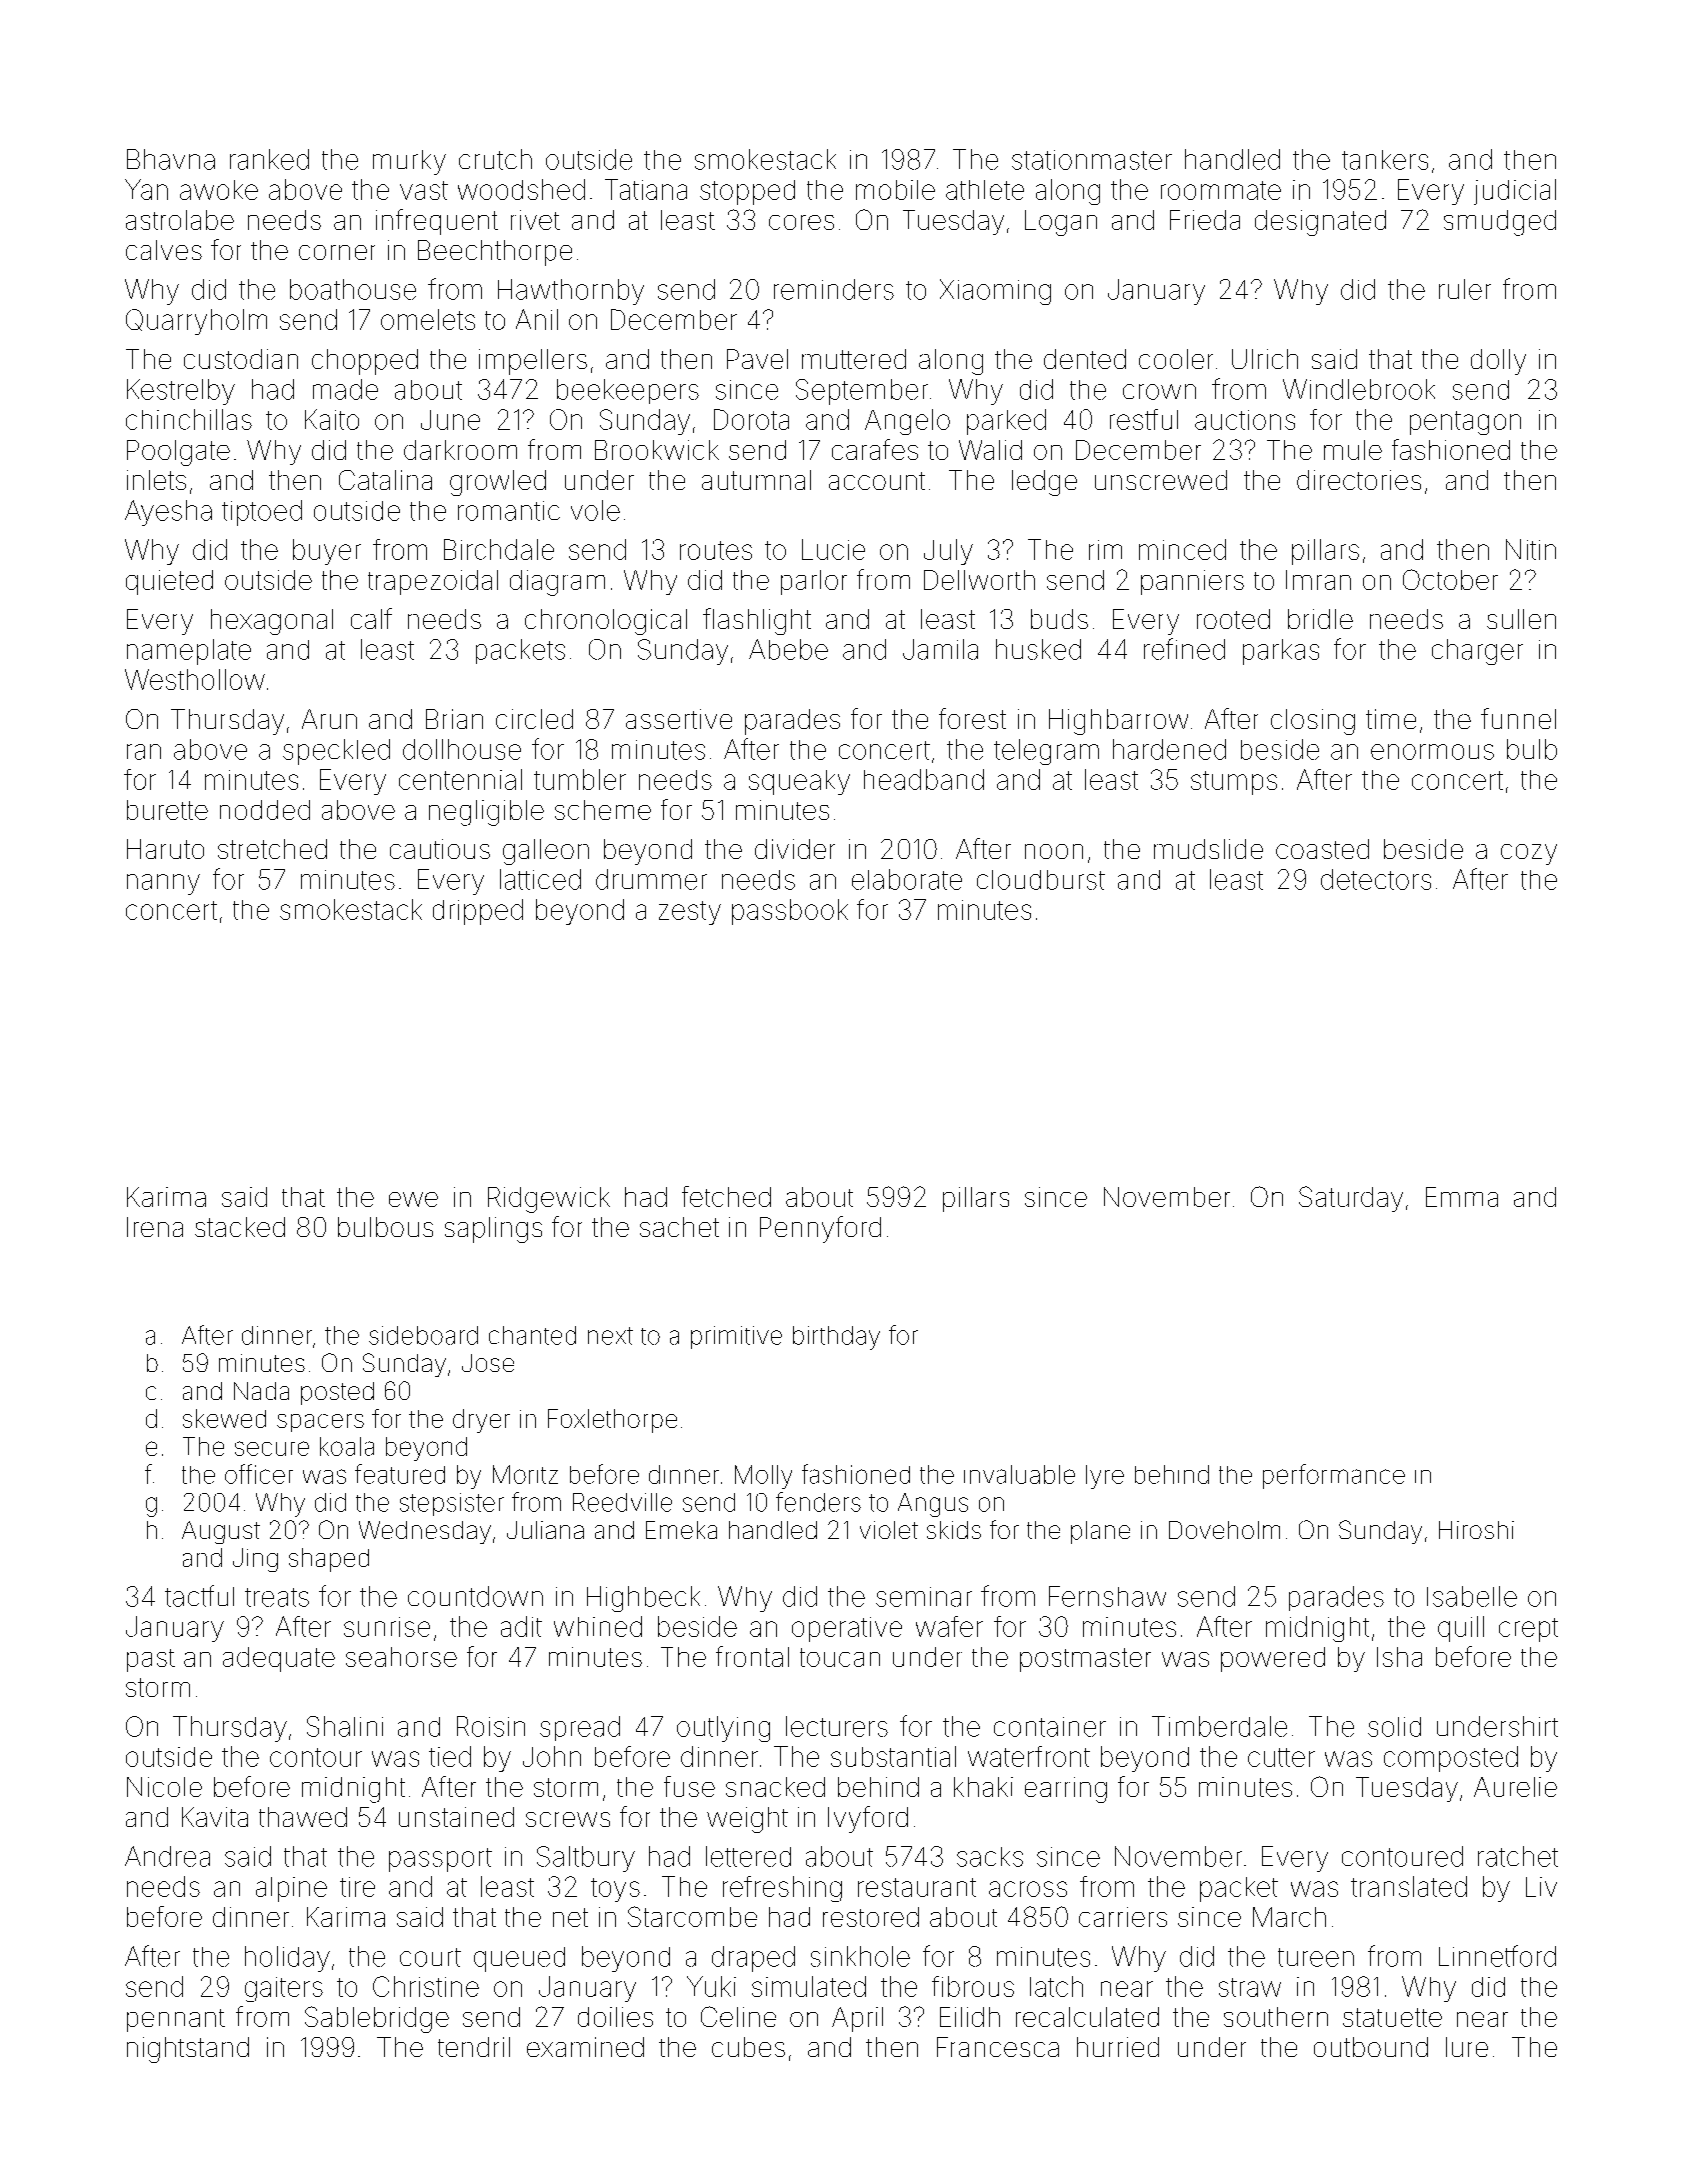  Describe the element at coordinates (1385, 160) in the screenshot. I see `tankers` at that location.
